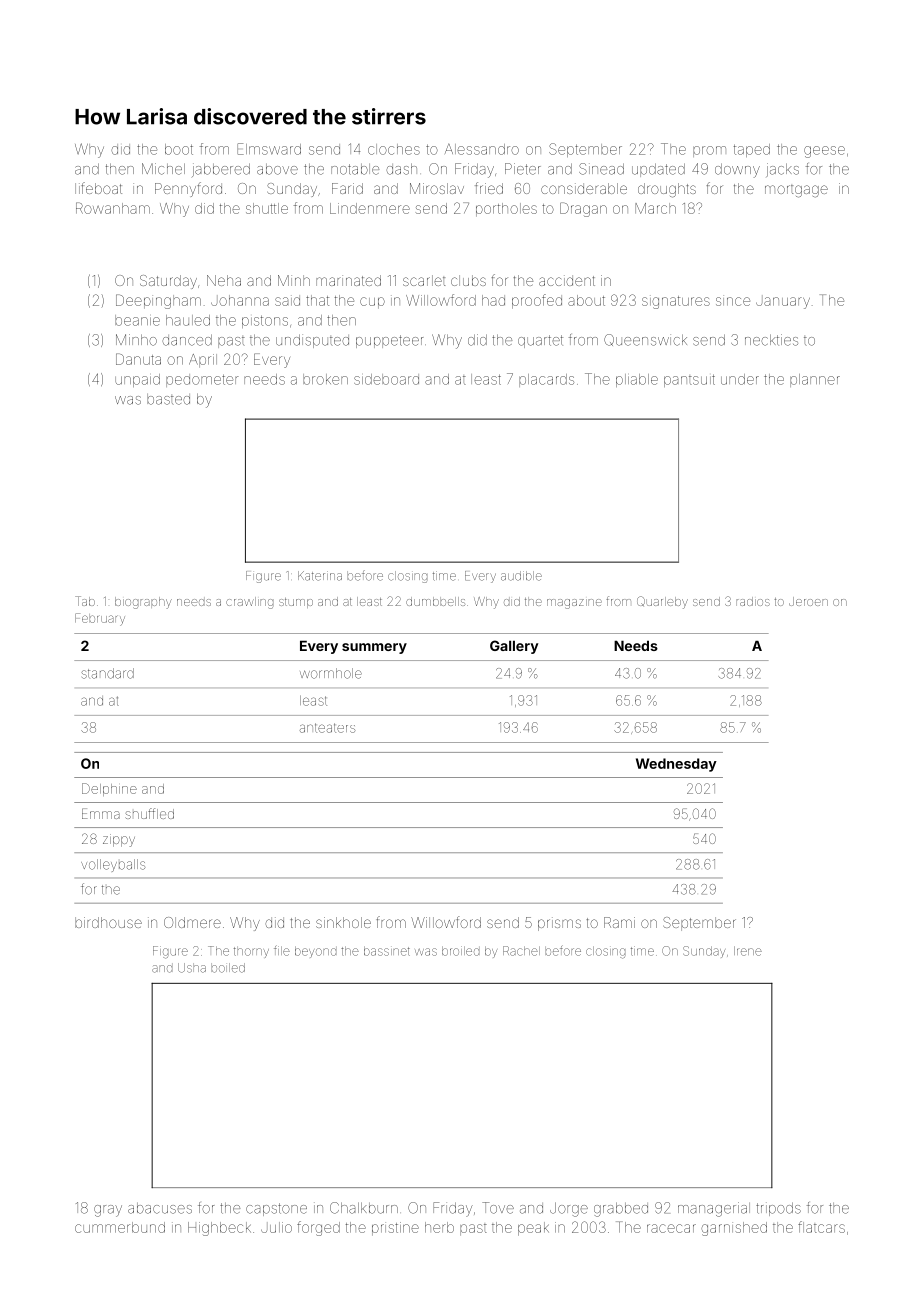 The height and width of the image is (1308, 924). Describe the element at coordinates (108, 922) in the image. I see `birdhouse` at that location.
